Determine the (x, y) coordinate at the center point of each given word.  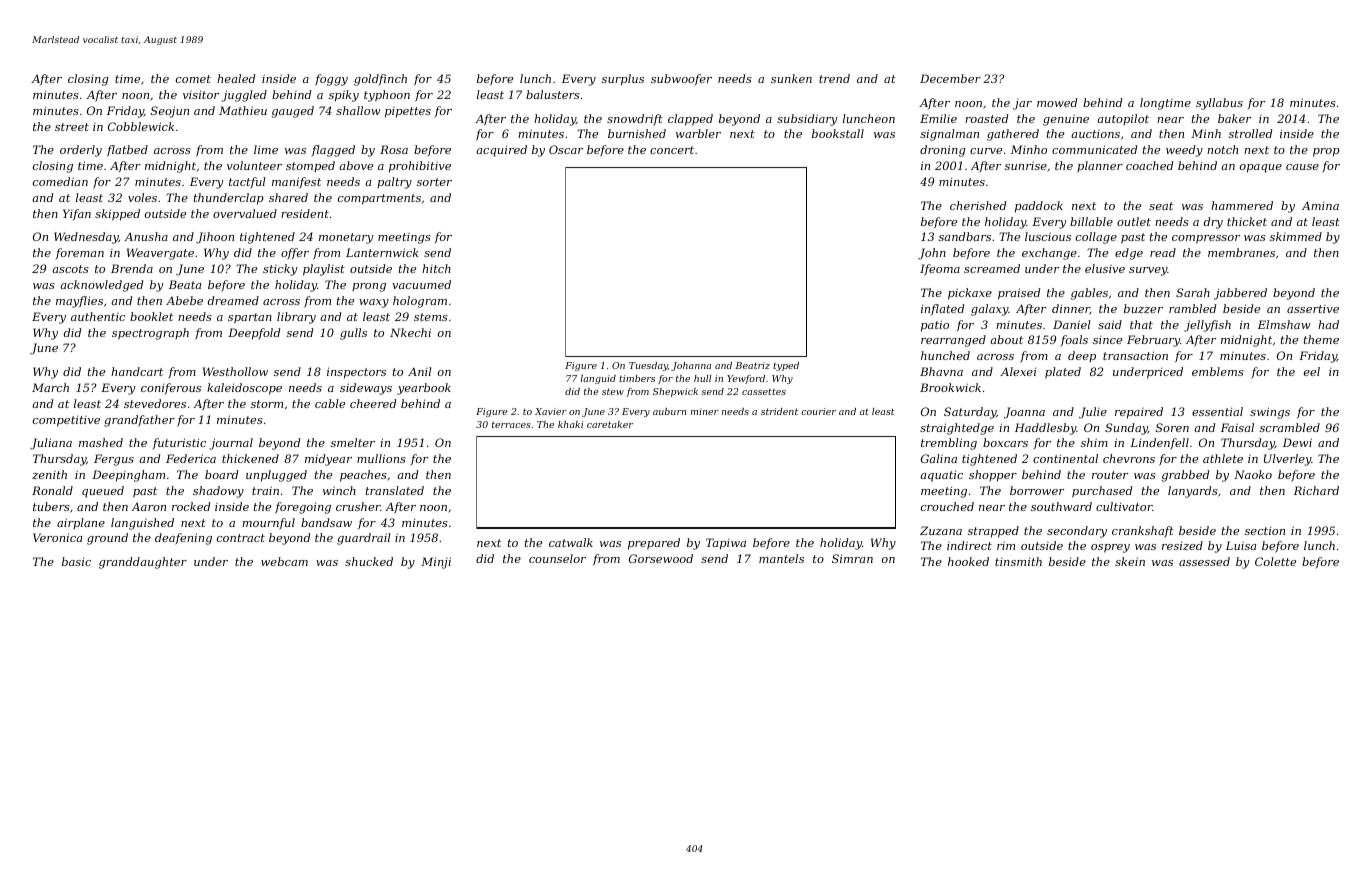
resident (305, 213)
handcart (137, 371)
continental (1065, 458)
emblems (1218, 371)
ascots (70, 269)
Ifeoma (940, 270)
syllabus (1219, 104)
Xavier (551, 411)
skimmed (1296, 236)
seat (1161, 206)
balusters (553, 94)
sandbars (965, 236)
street (72, 127)
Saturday (970, 413)
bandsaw (326, 522)
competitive (66, 421)
